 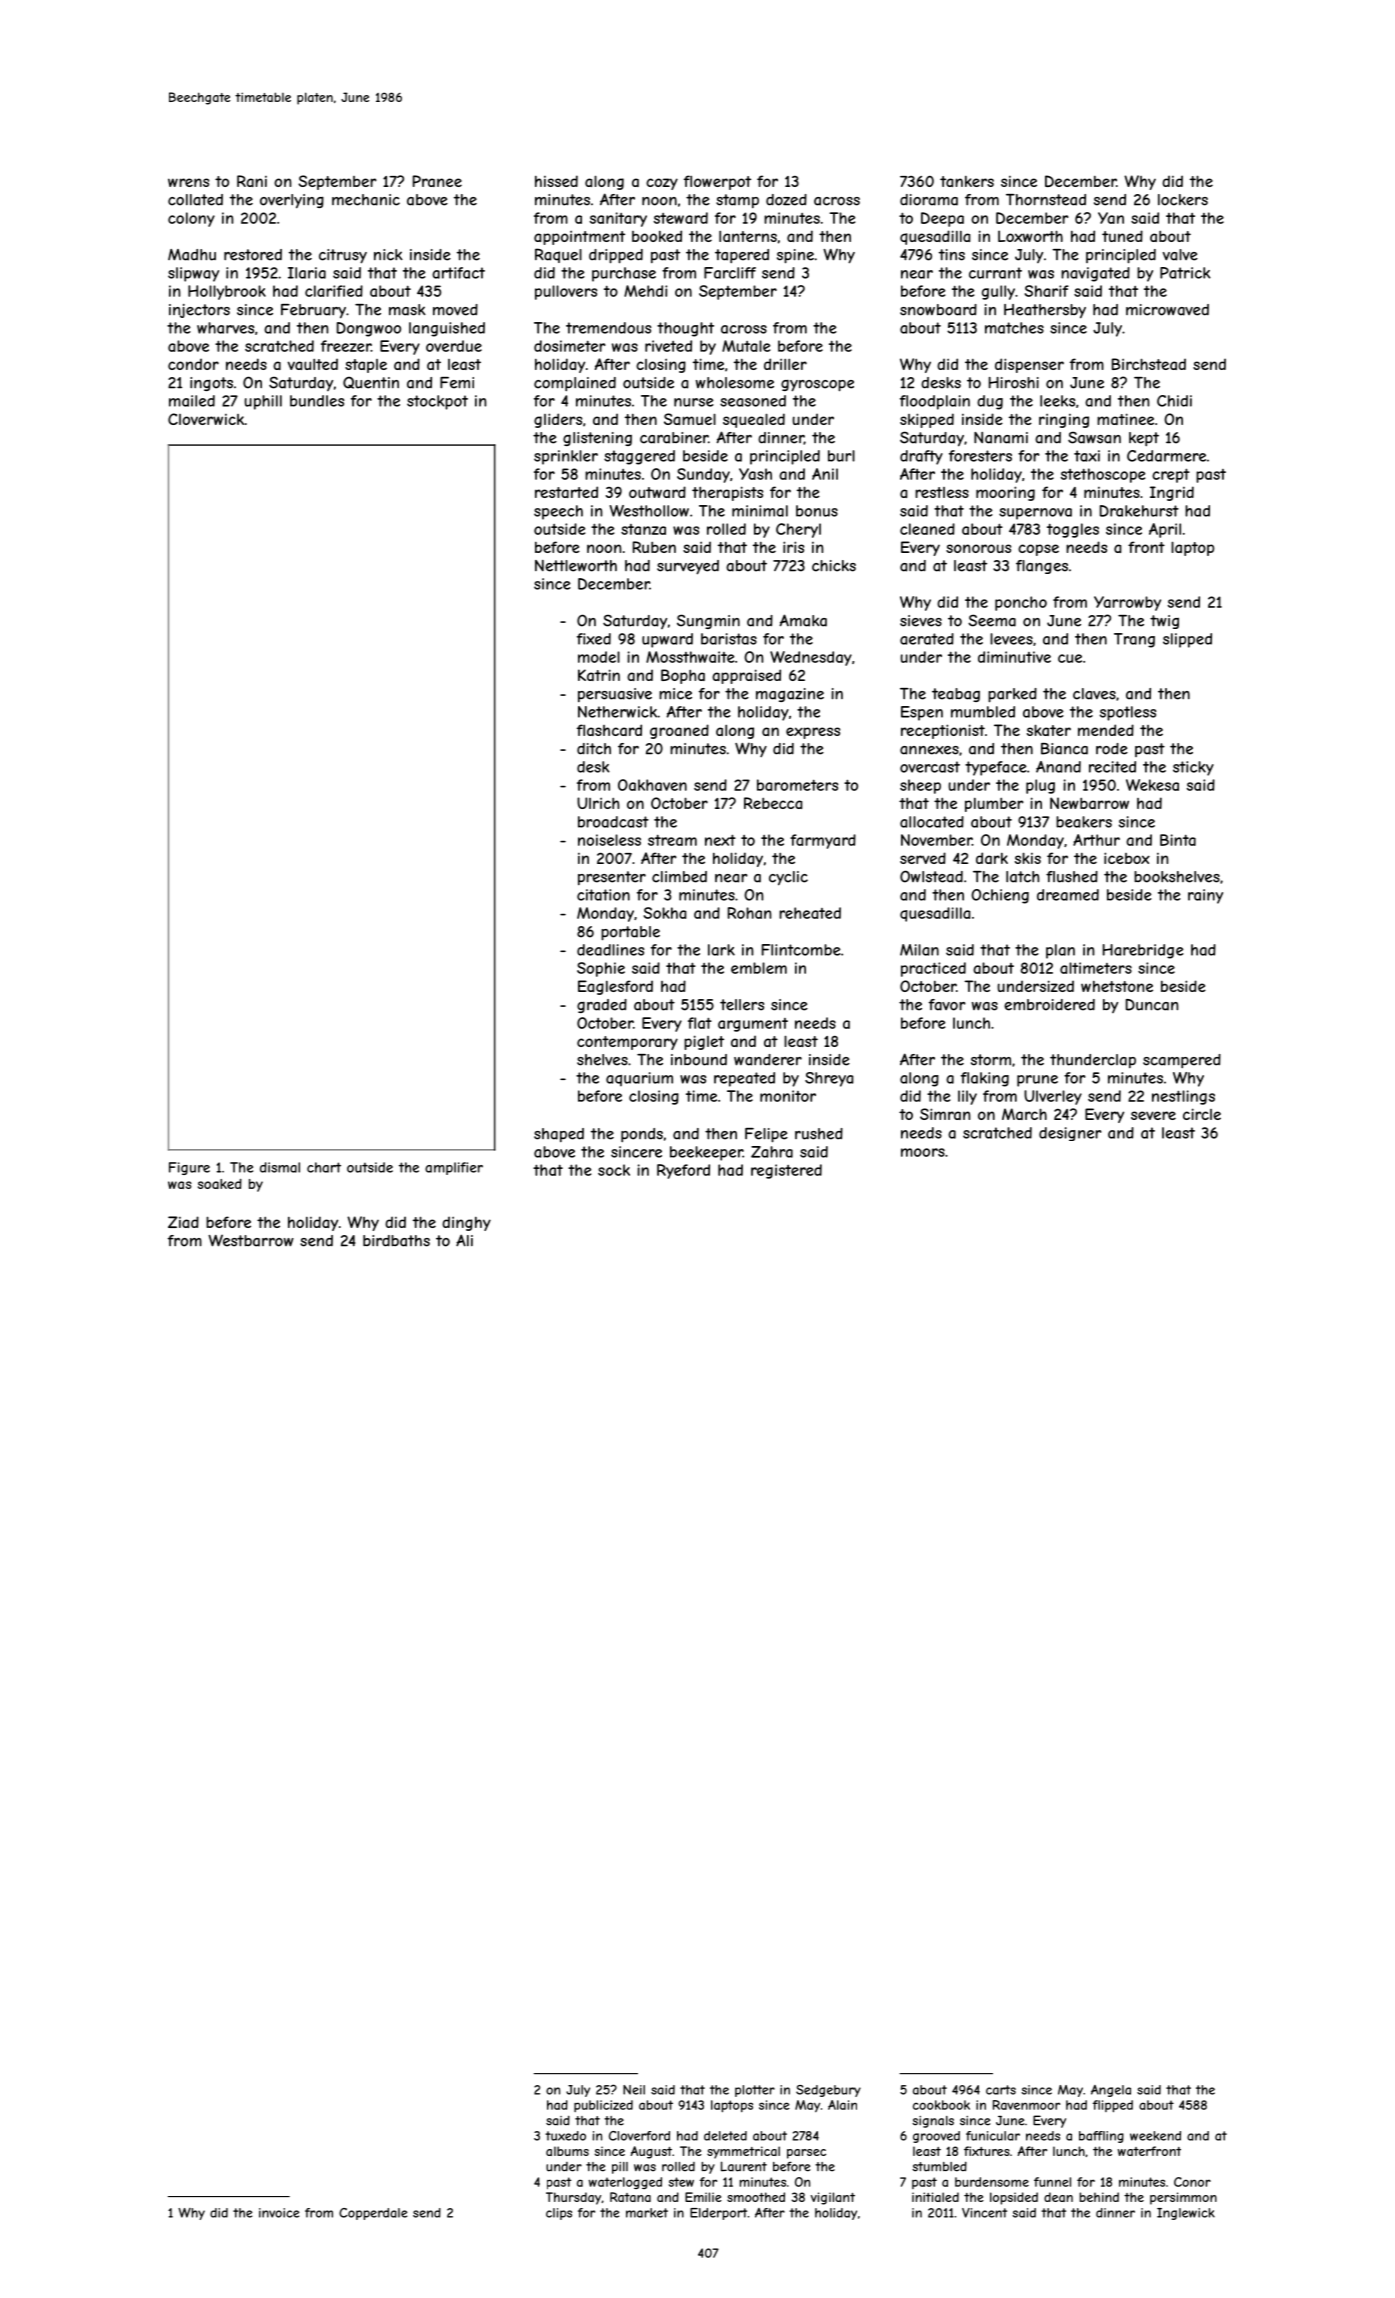 What do you see at coordinates (755, 2091) in the screenshot?
I see `plotter` at bounding box center [755, 2091].
